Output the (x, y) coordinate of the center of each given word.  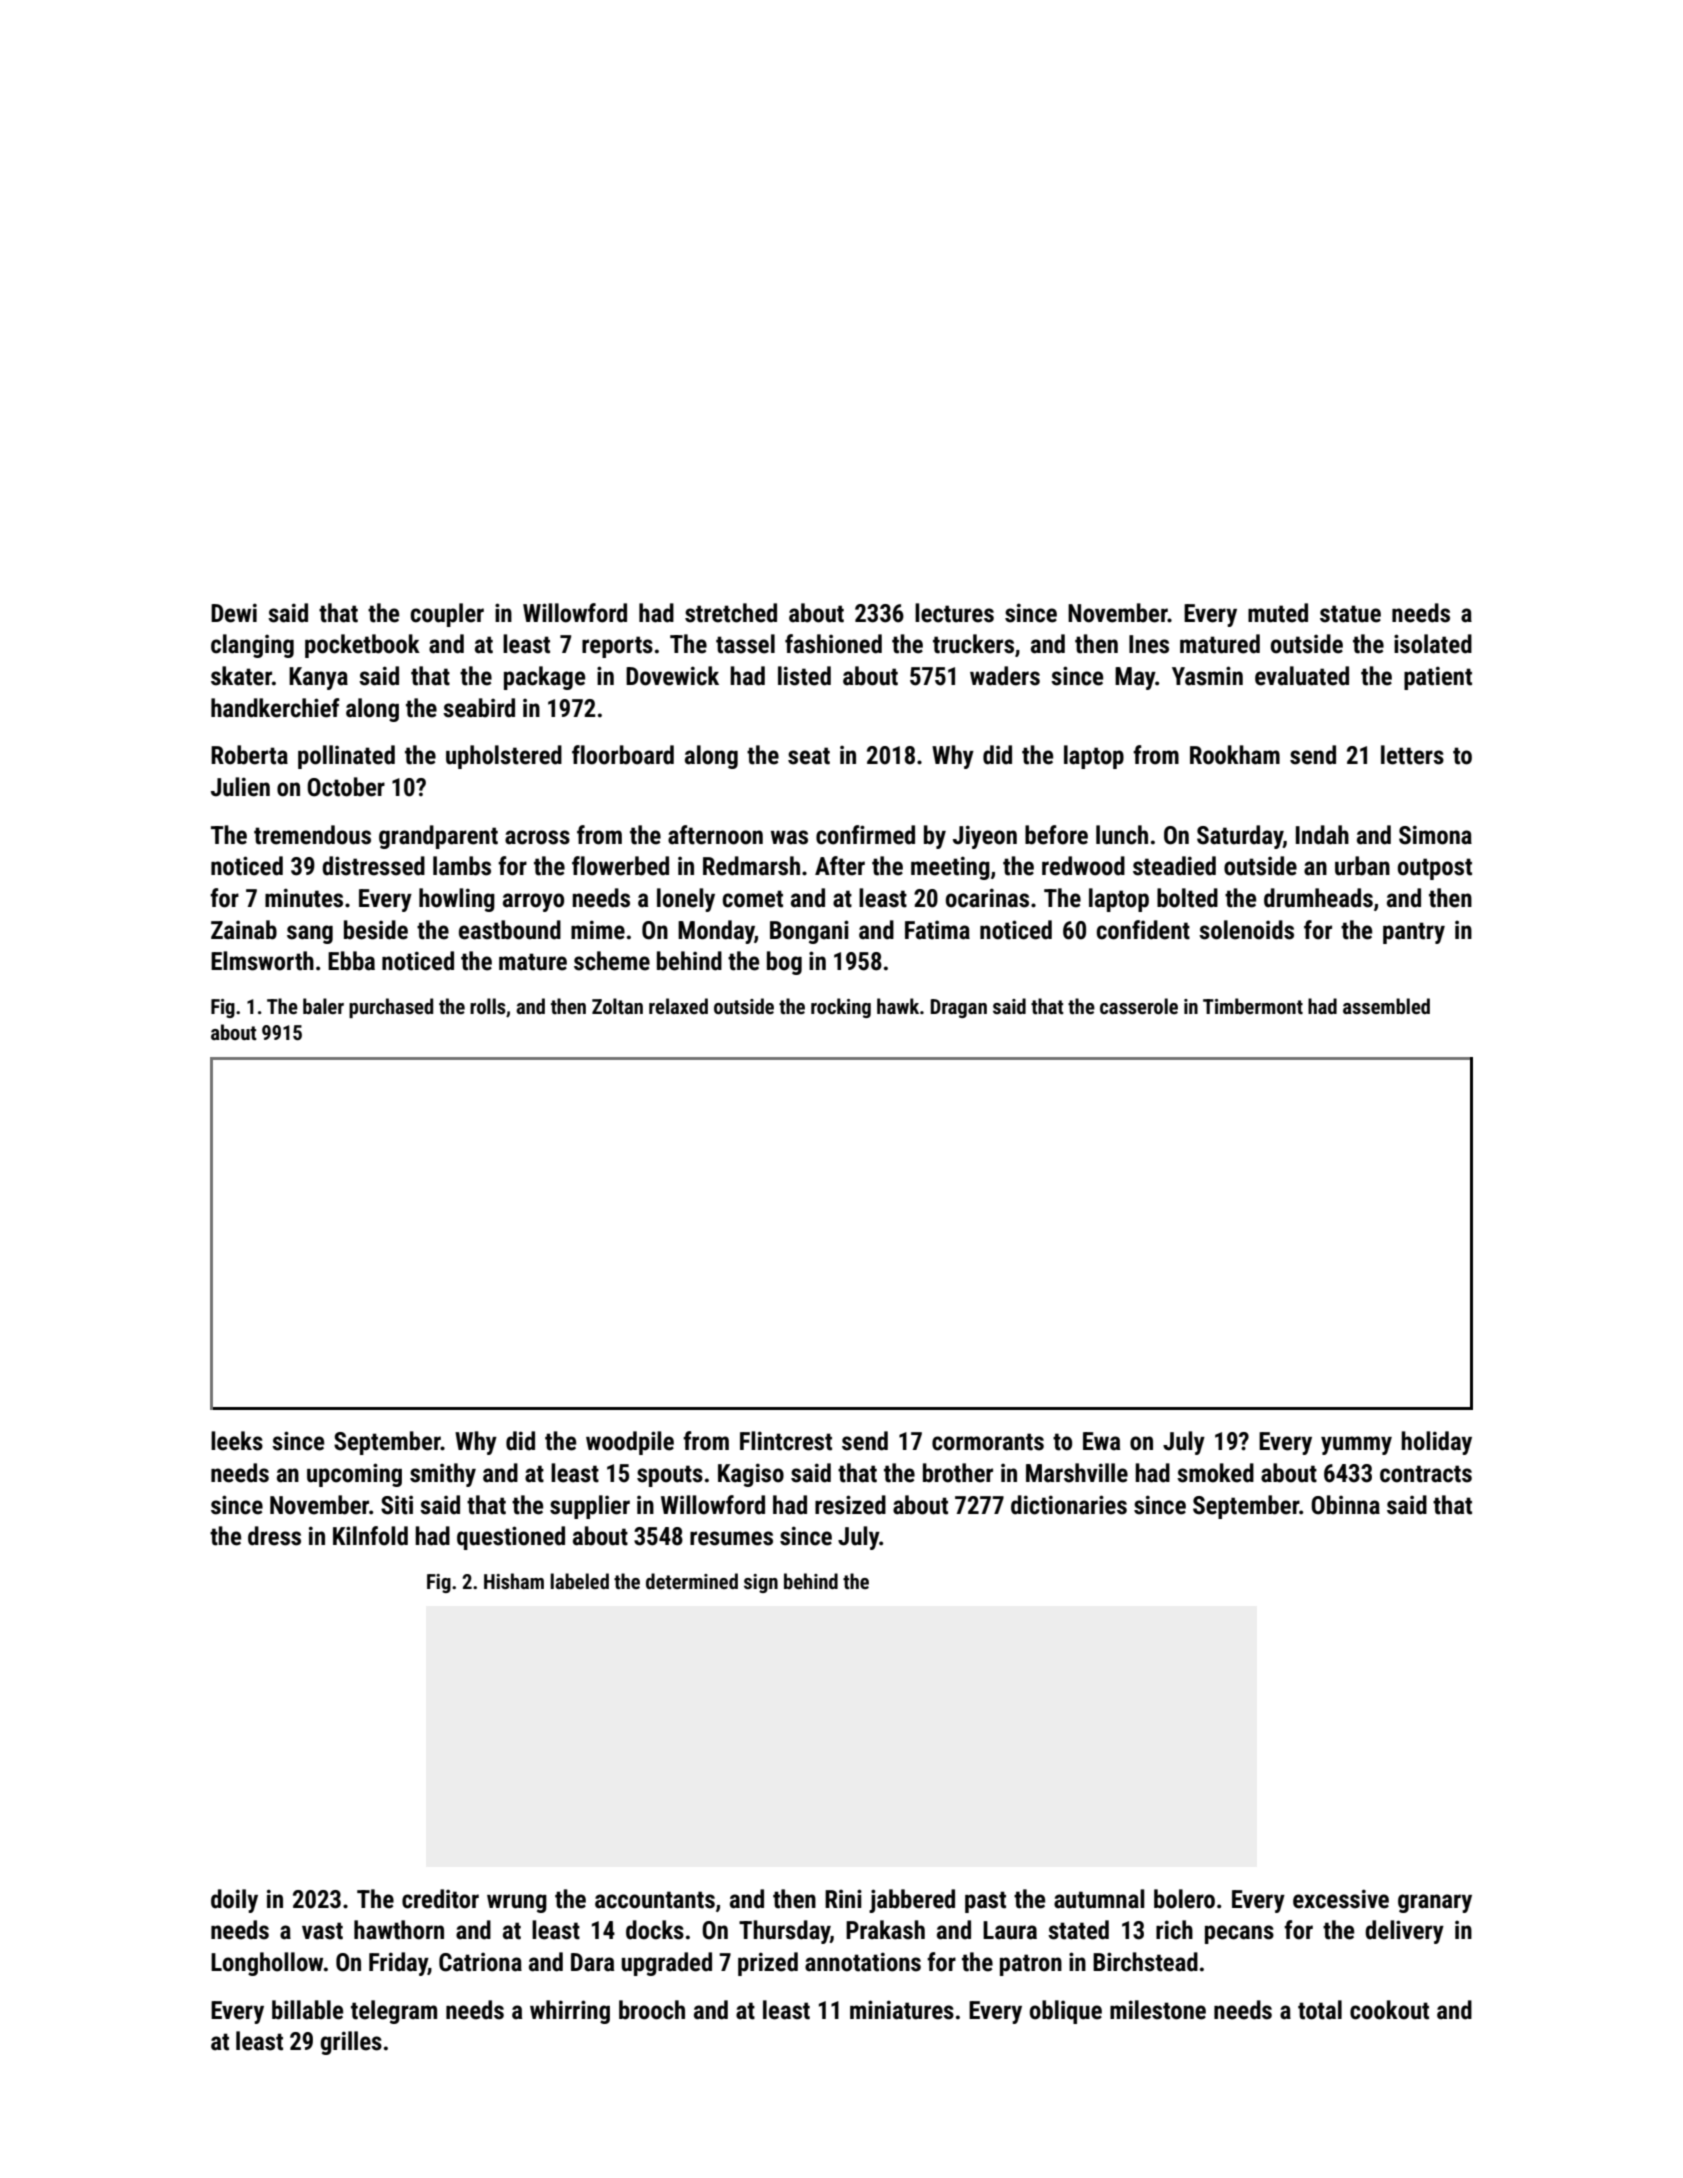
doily (234, 1901)
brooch (652, 2010)
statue (1350, 614)
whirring (570, 2012)
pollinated (346, 757)
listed (804, 676)
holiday (1436, 1443)
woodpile (630, 1443)
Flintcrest (786, 1441)
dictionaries (1069, 1505)
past (985, 1902)
